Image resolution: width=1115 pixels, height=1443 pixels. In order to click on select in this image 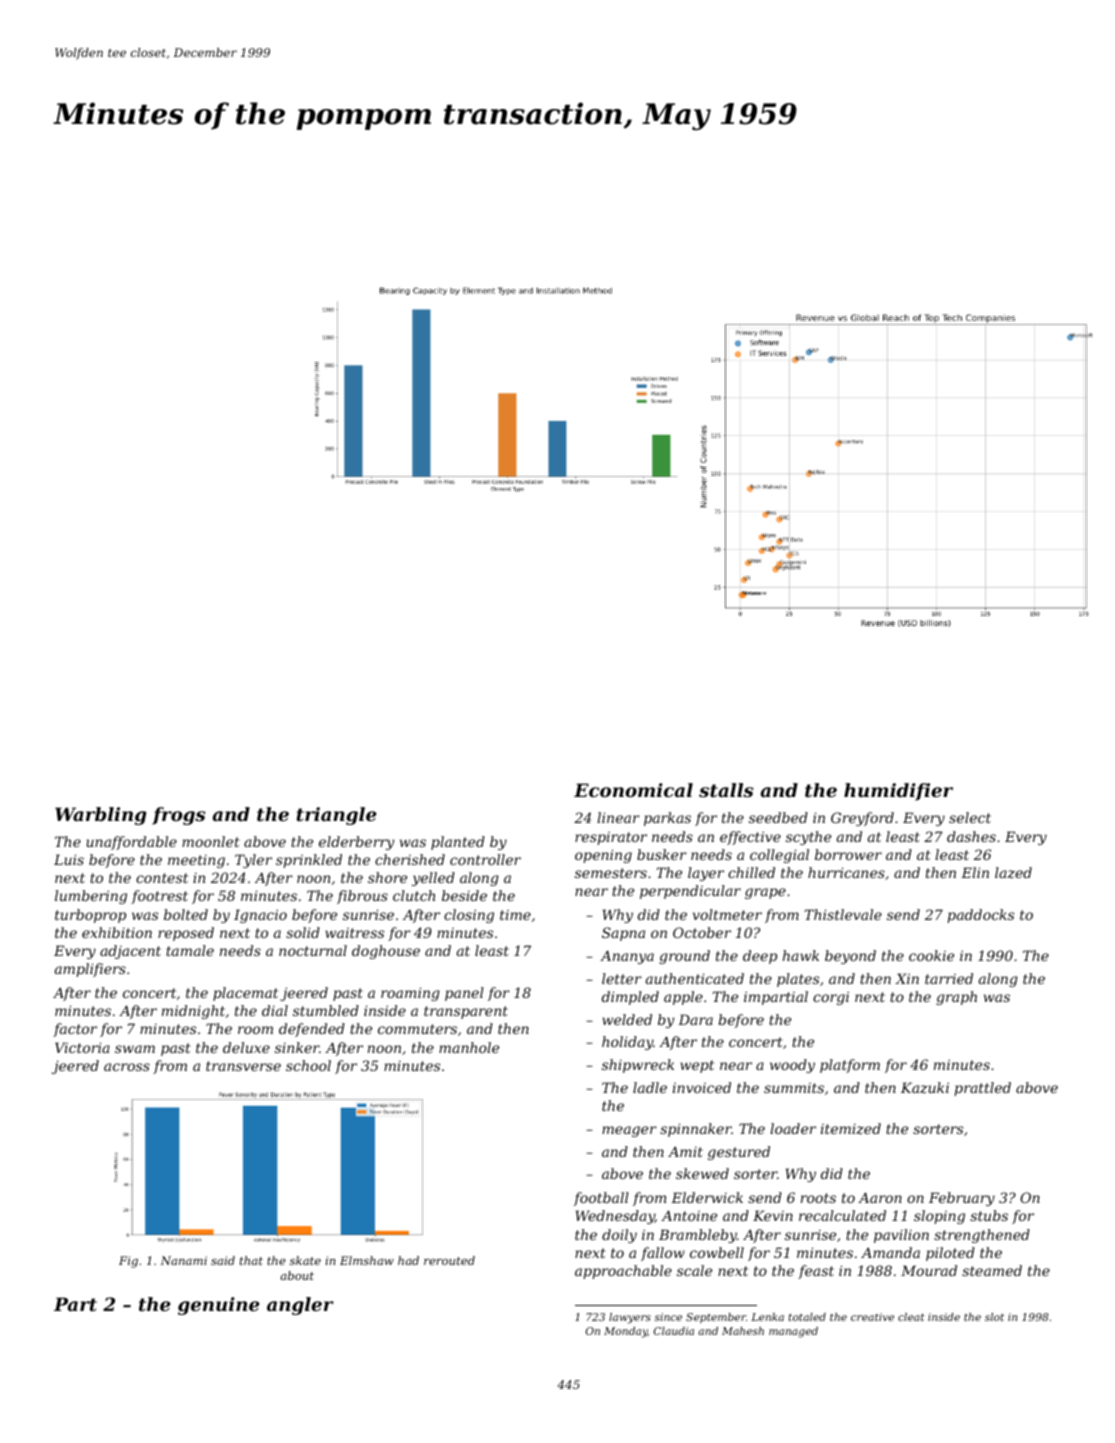, I will do `click(970, 817)`.
